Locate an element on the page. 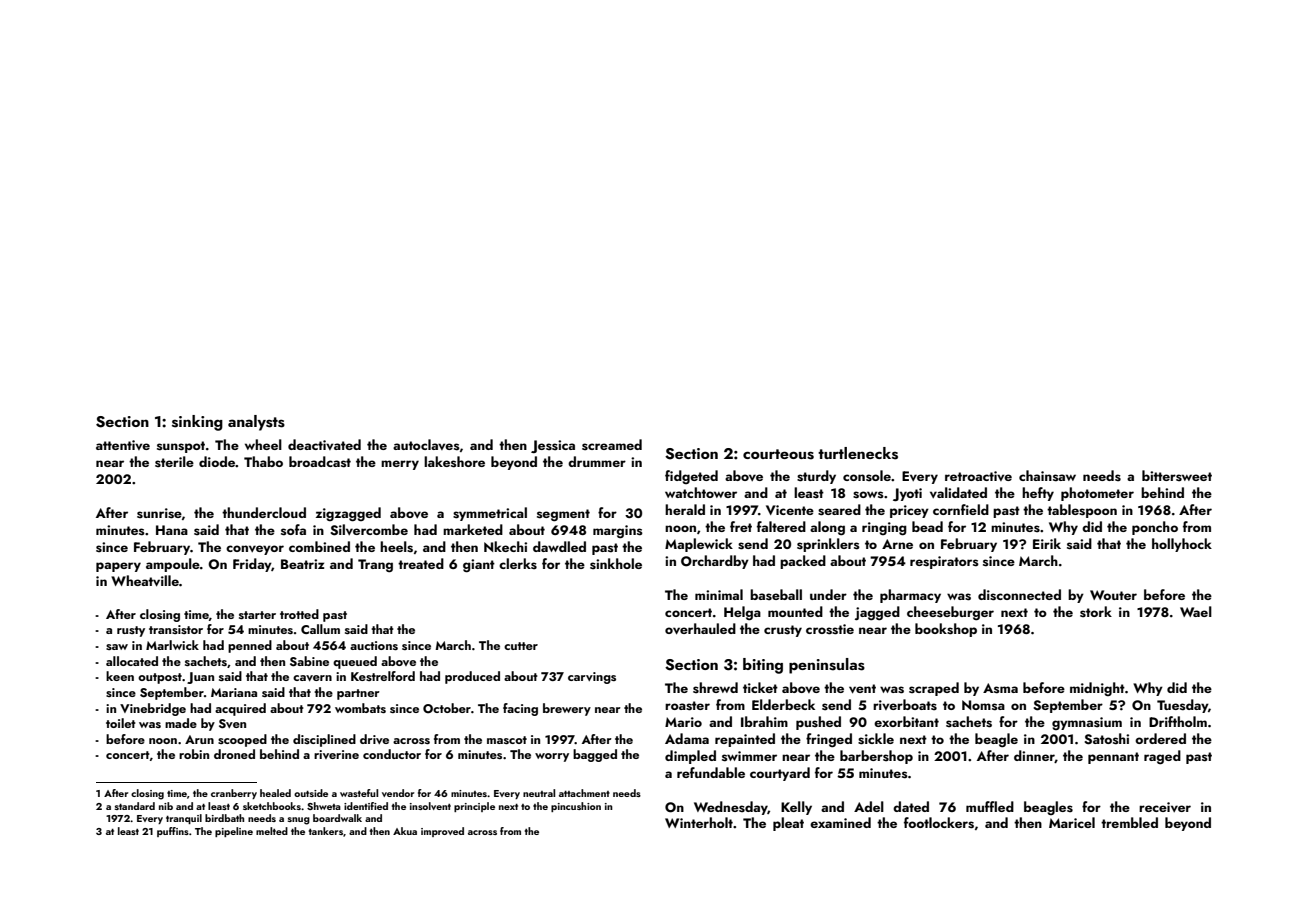  turtlenecks is located at coordinates (858, 453).
